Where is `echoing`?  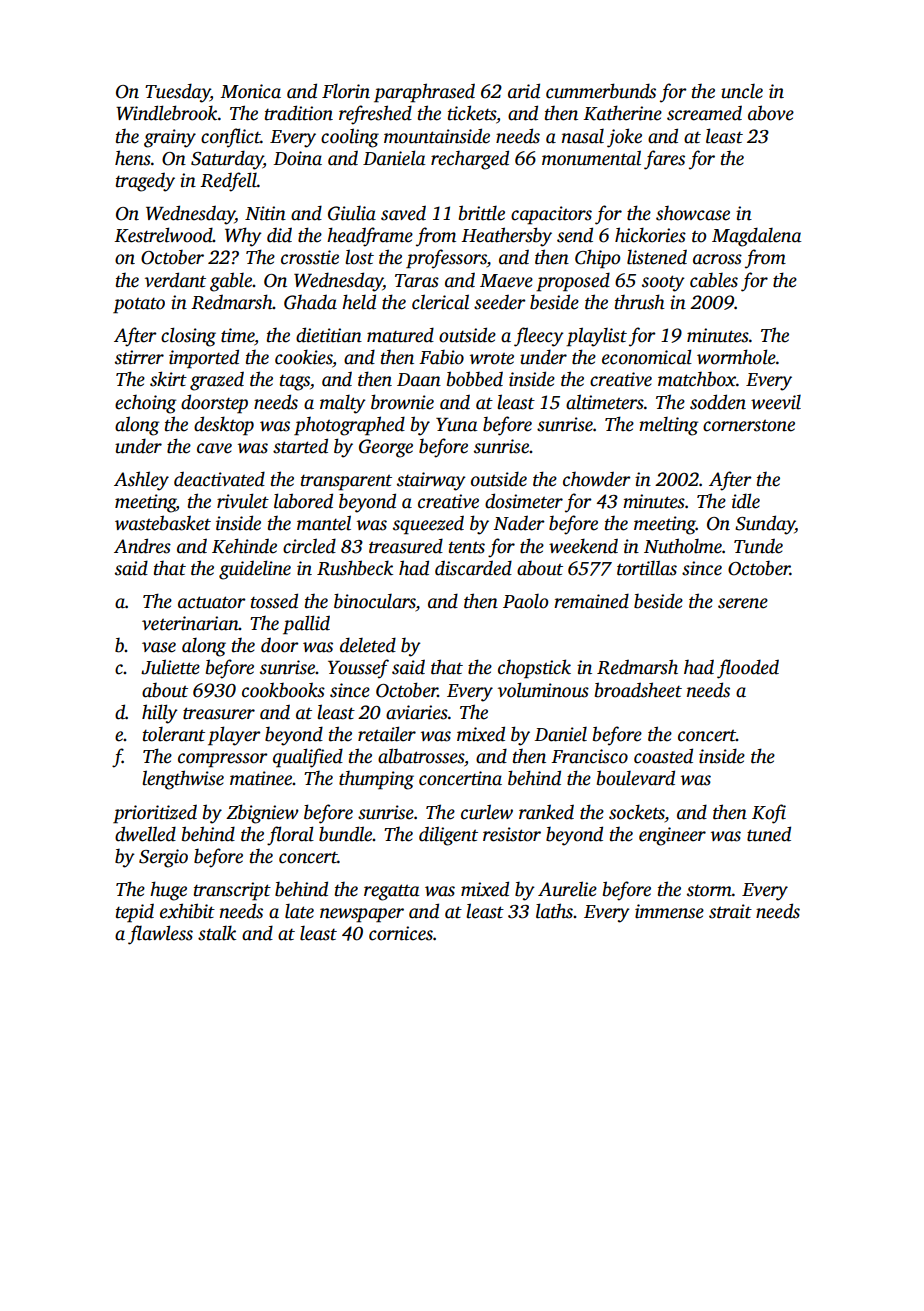
echoing is located at coordinates (145, 404).
